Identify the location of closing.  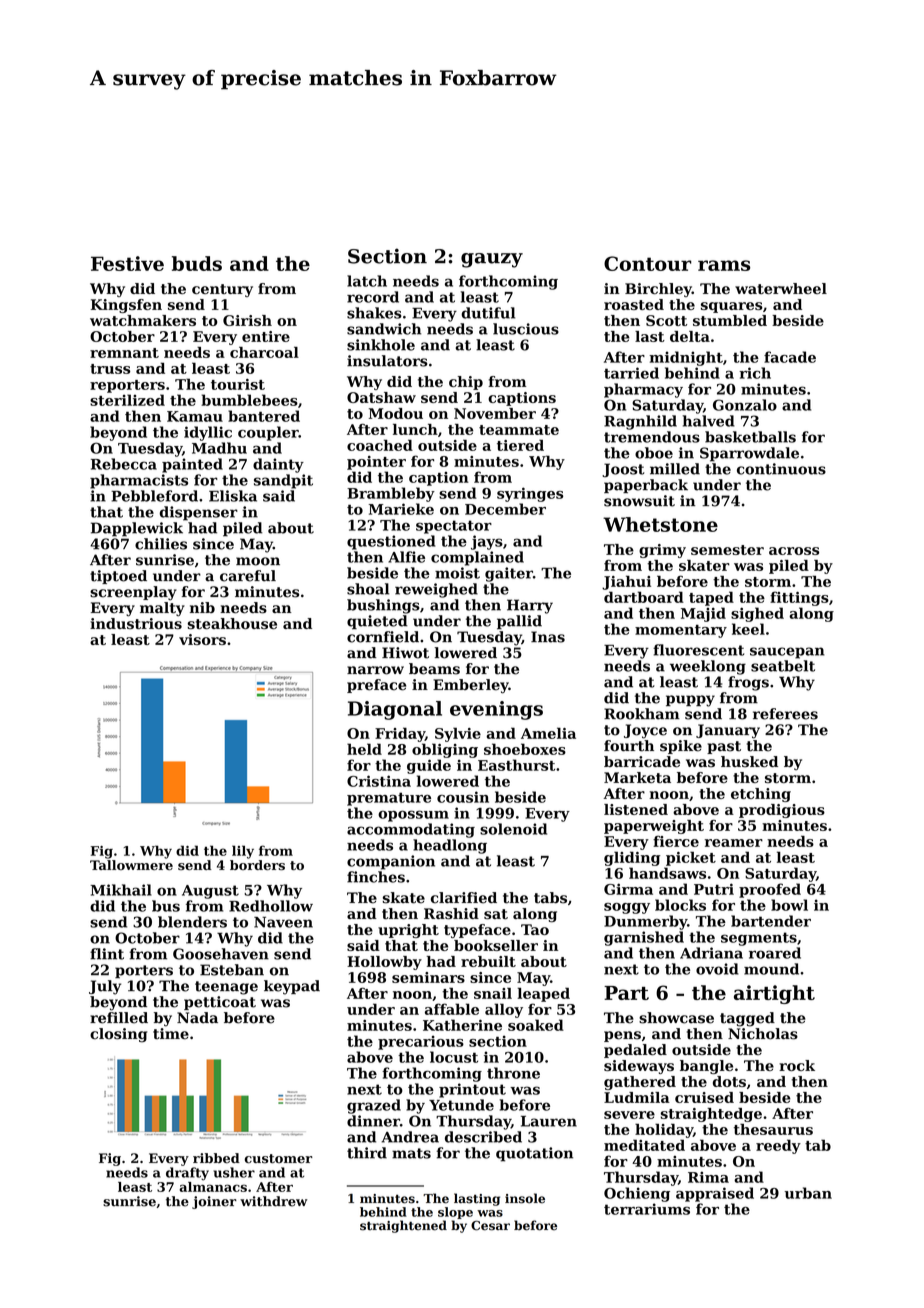
(118, 1035).
